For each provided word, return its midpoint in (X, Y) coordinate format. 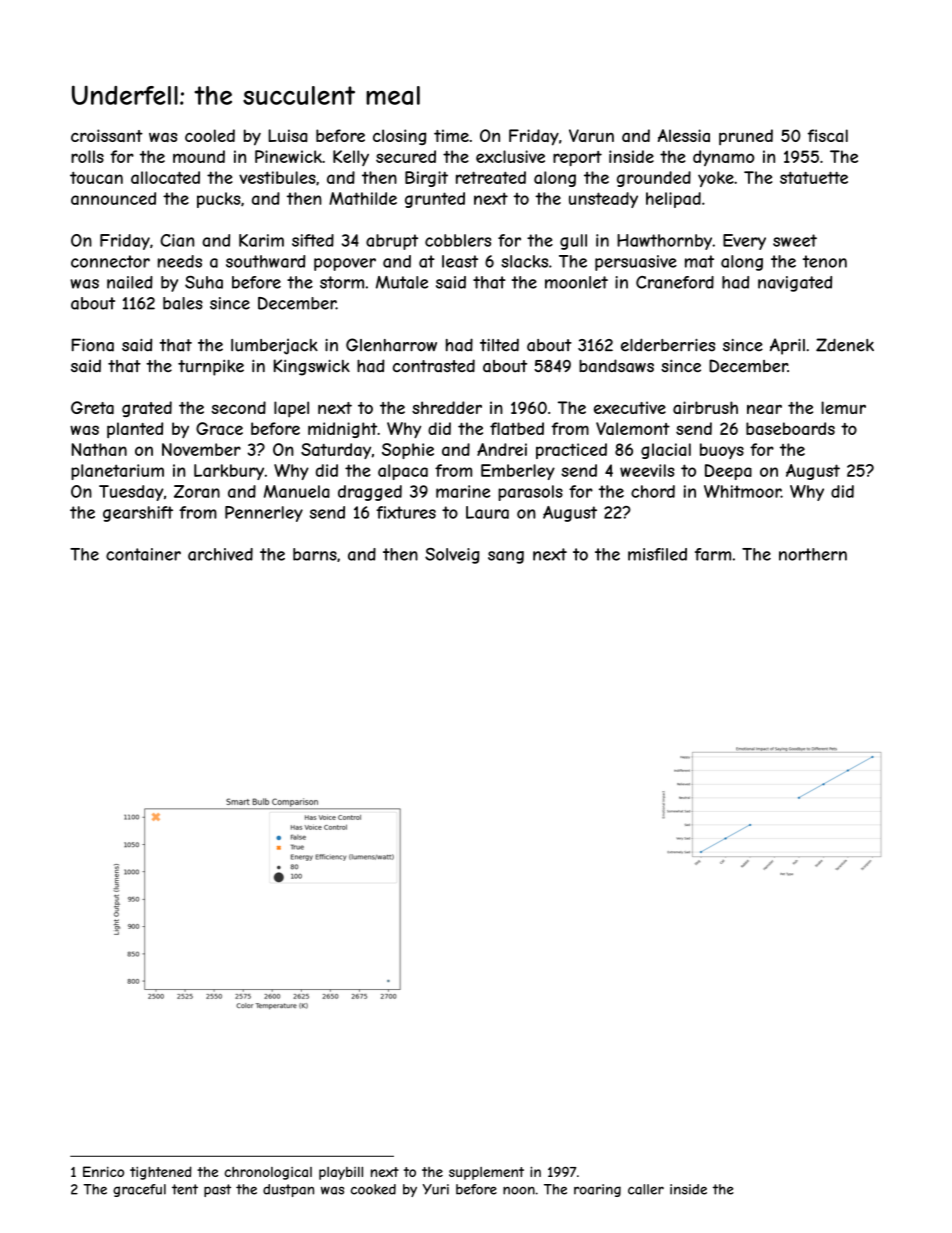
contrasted (434, 365)
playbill (341, 1173)
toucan (96, 177)
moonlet (576, 282)
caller (646, 1189)
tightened (161, 1173)
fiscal (828, 135)
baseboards (790, 428)
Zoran (197, 491)
